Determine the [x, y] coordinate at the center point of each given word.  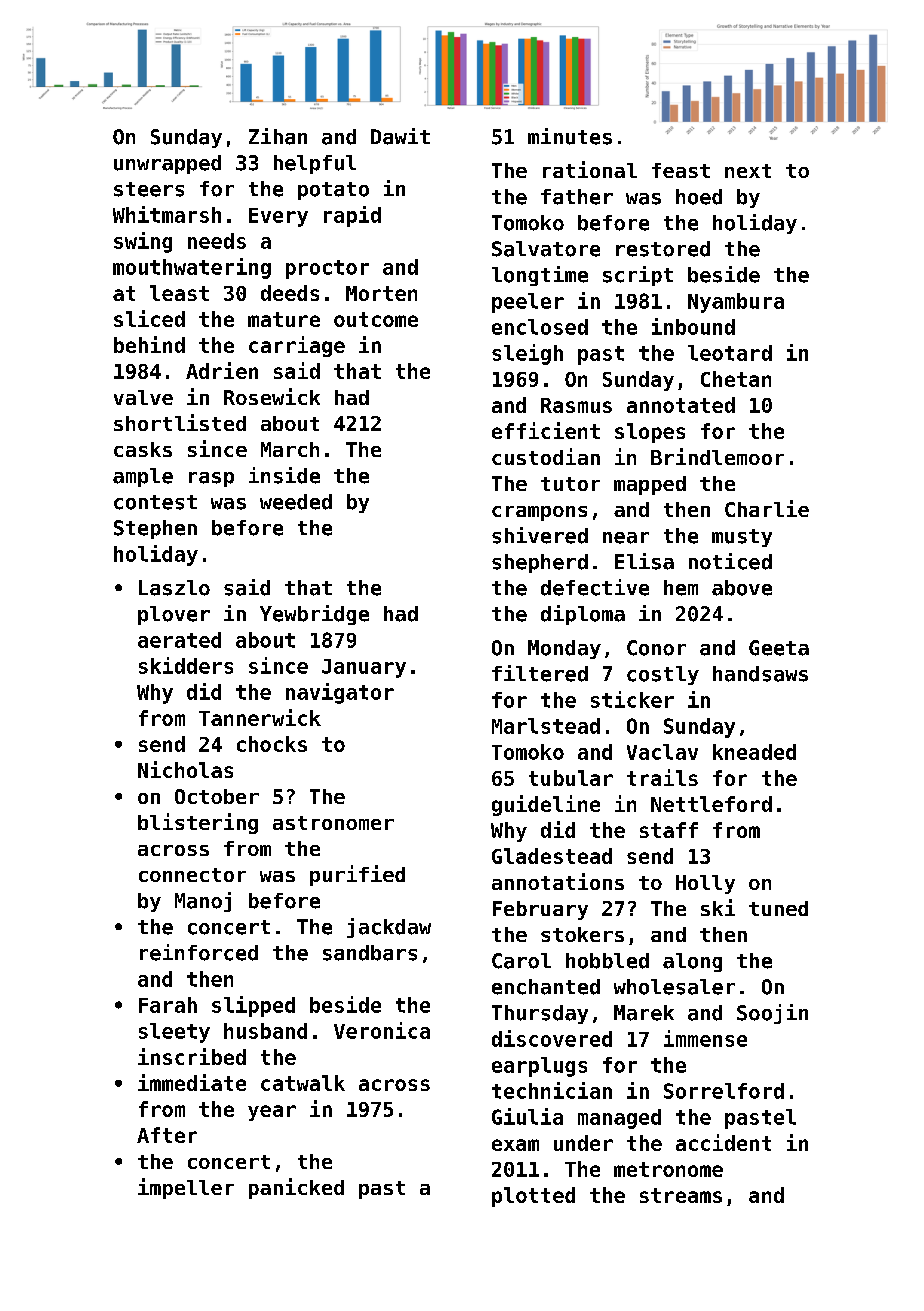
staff [669, 830]
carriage [297, 346]
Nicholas [185, 769]
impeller [186, 1188]
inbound [693, 326]
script [638, 276]
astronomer [333, 823]
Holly [705, 884]
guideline [546, 805]
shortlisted [180, 422]
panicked [296, 1188]
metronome [668, 1169]
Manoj [203, 902]
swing [143, 242]
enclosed [540, 327]
